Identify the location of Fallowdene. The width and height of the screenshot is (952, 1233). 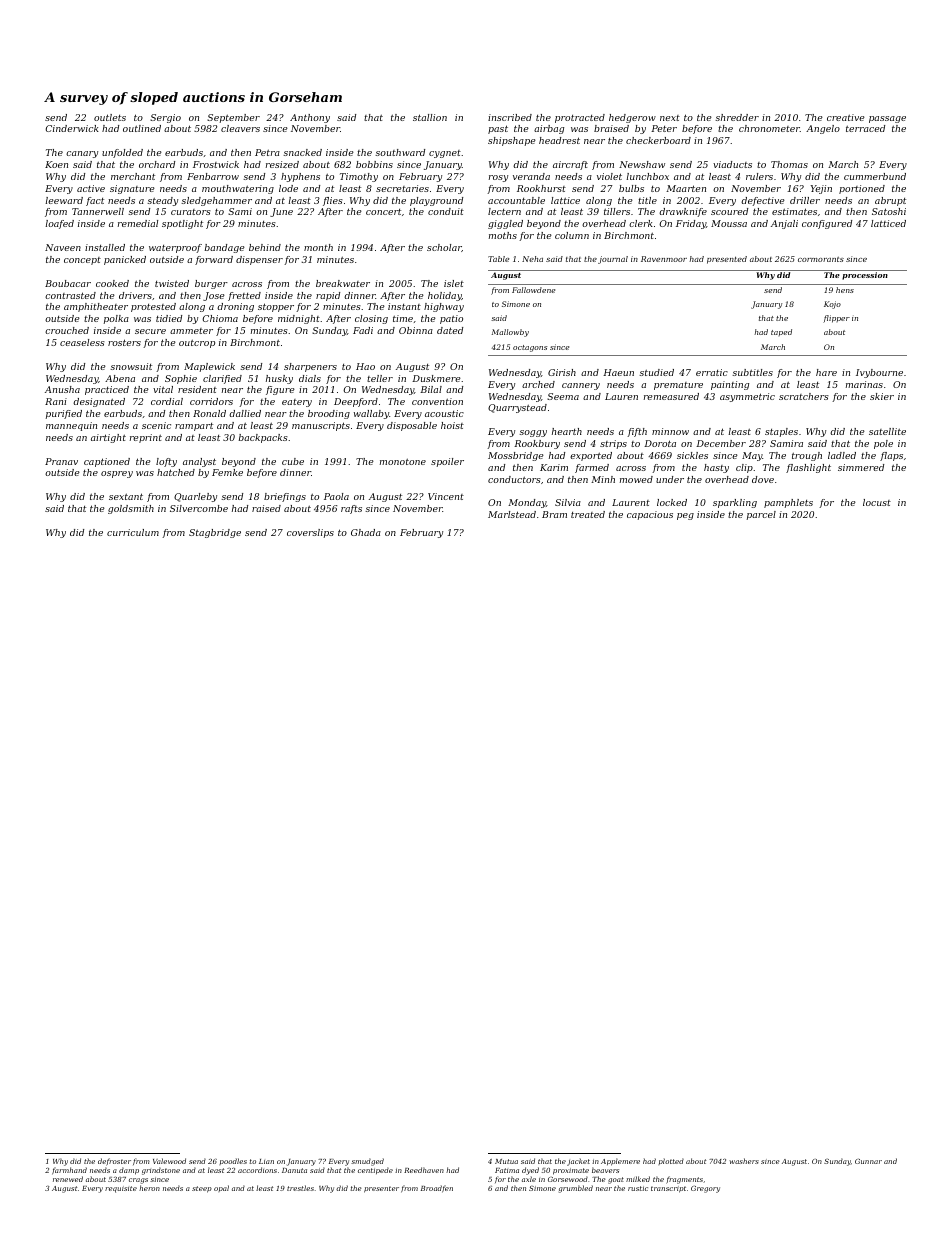
(533, 290).
